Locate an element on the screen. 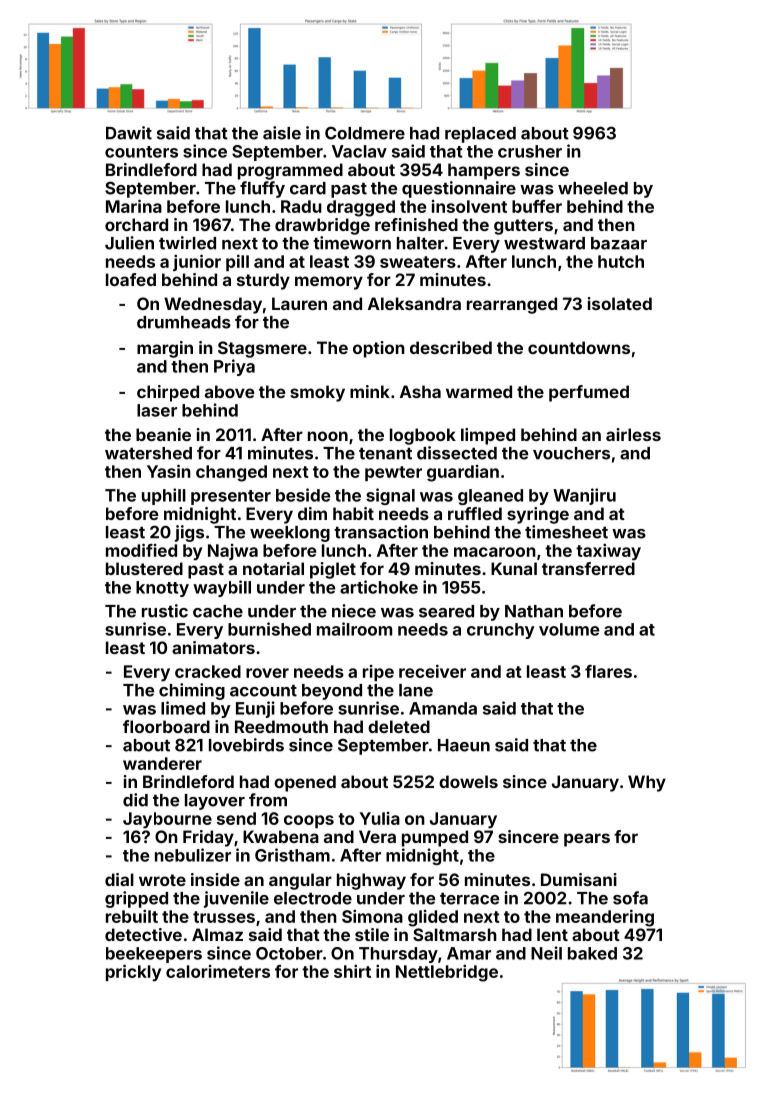 Image resolution: width=771 pixels, height=1094 pixels. transaction is located at coordinates (381, 532).
